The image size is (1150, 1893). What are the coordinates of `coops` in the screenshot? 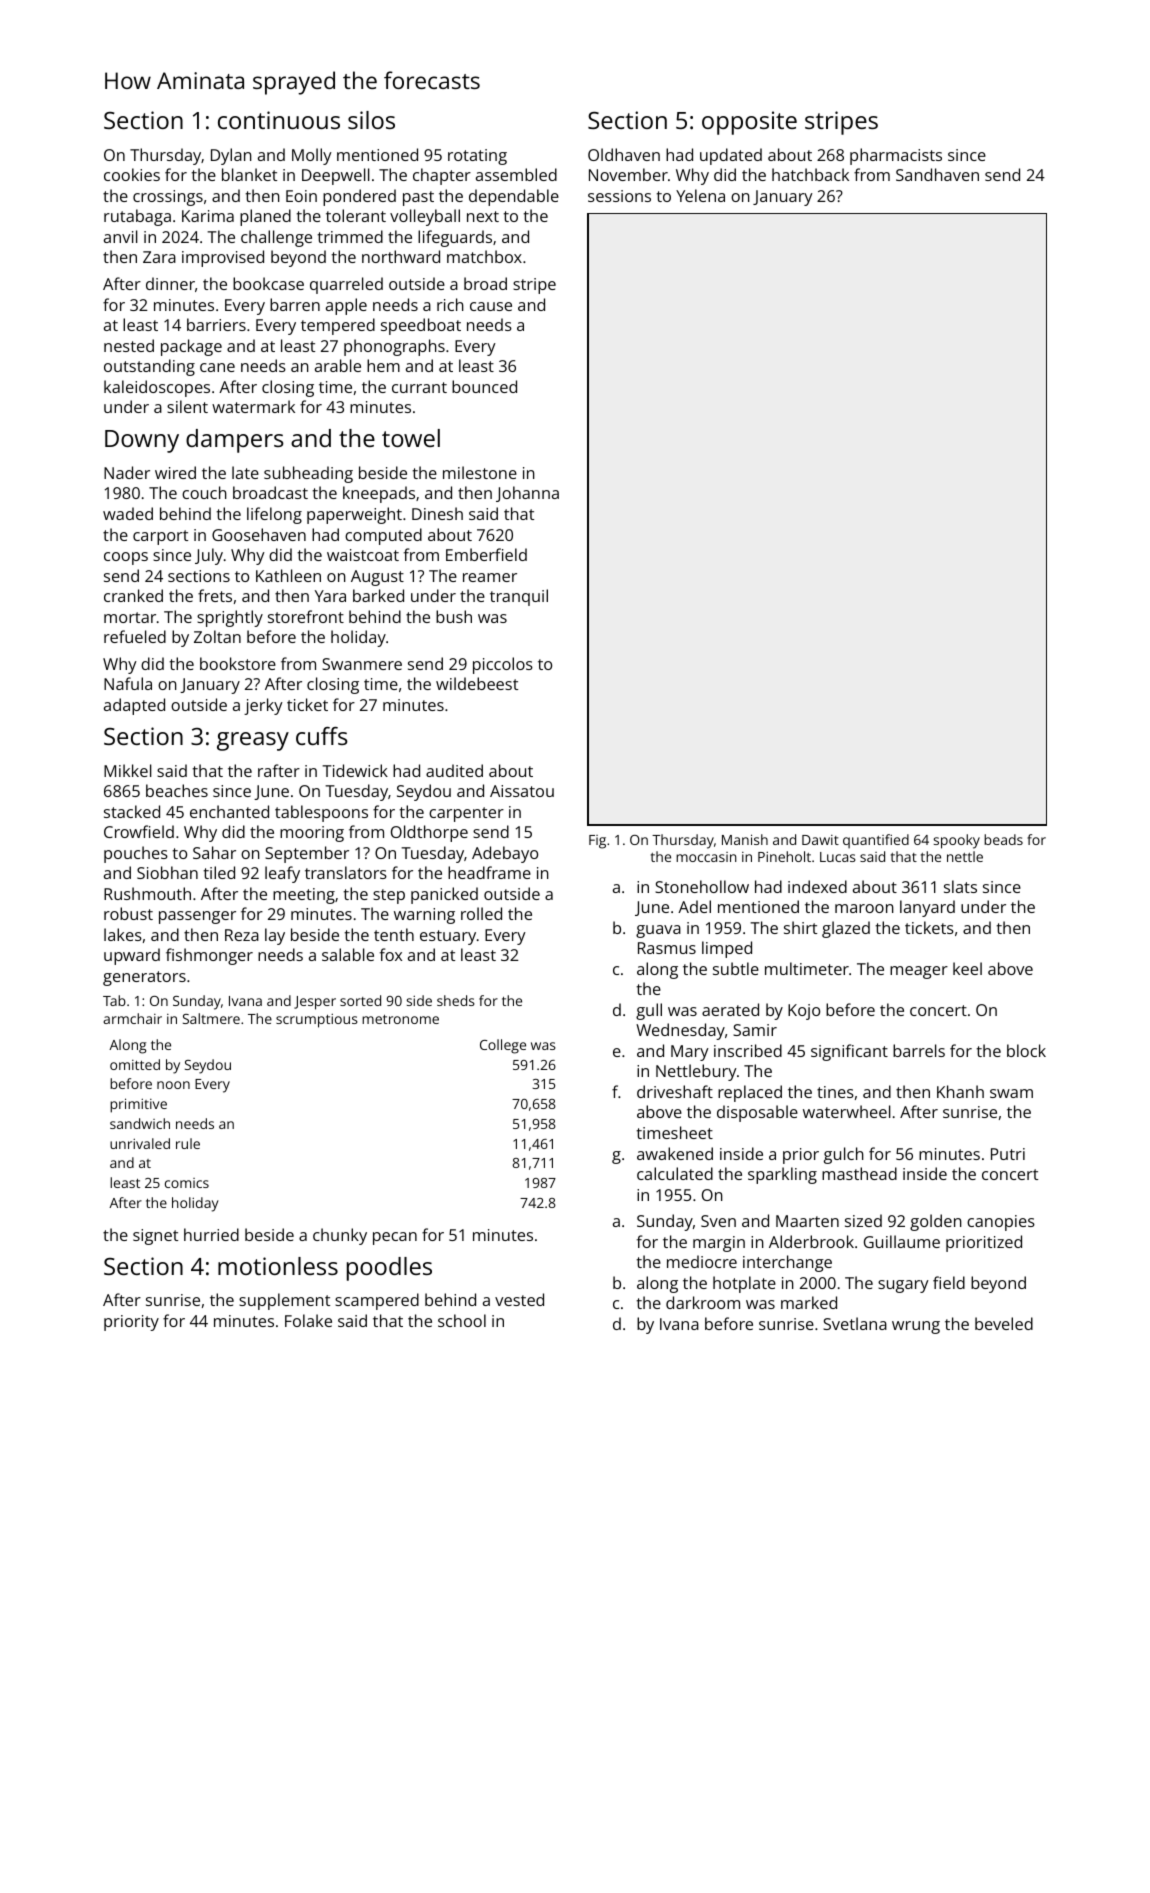 It's located at (126, 558).
